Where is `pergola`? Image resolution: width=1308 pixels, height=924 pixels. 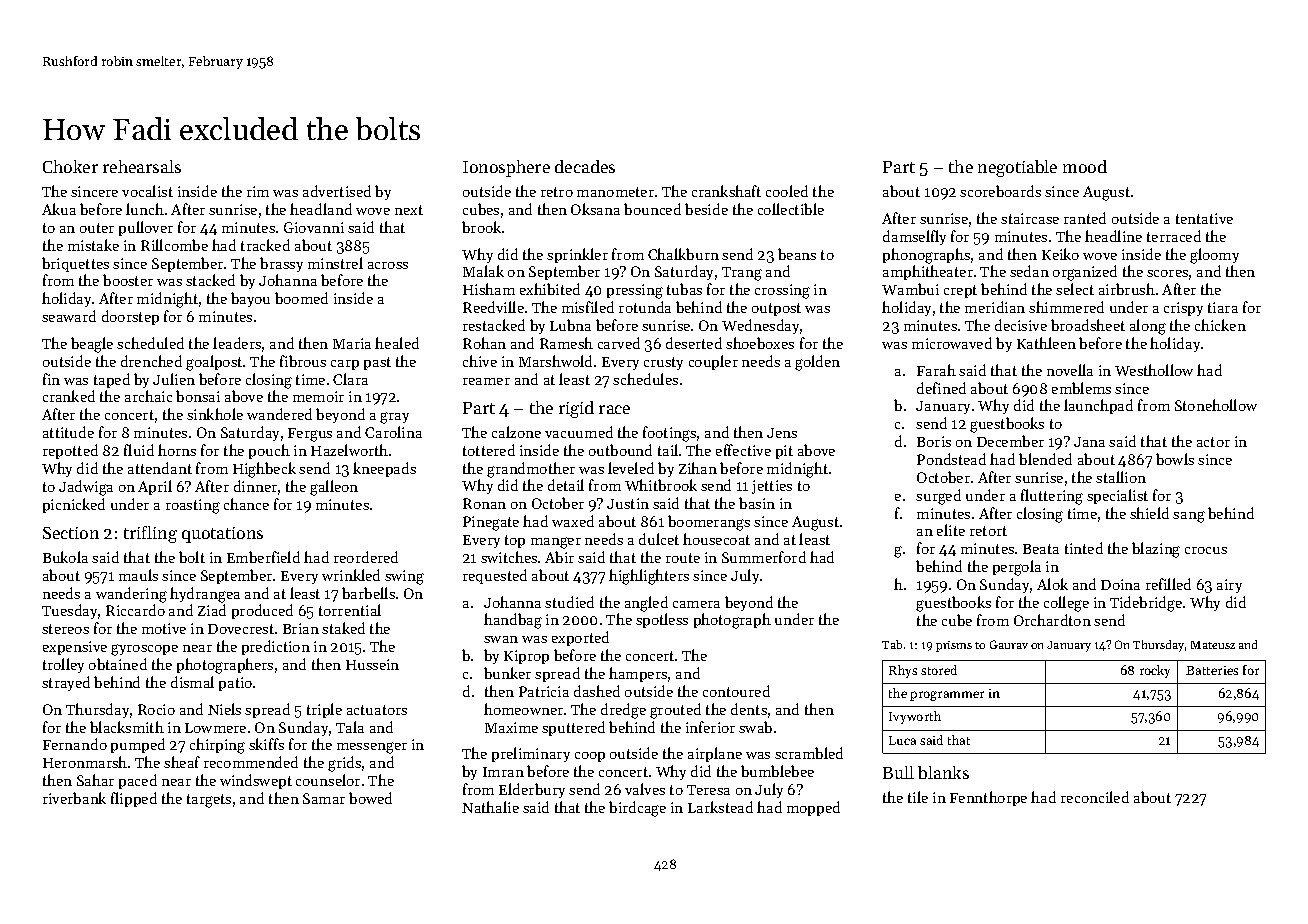 pergola is located at coordinates (1017, 568).
